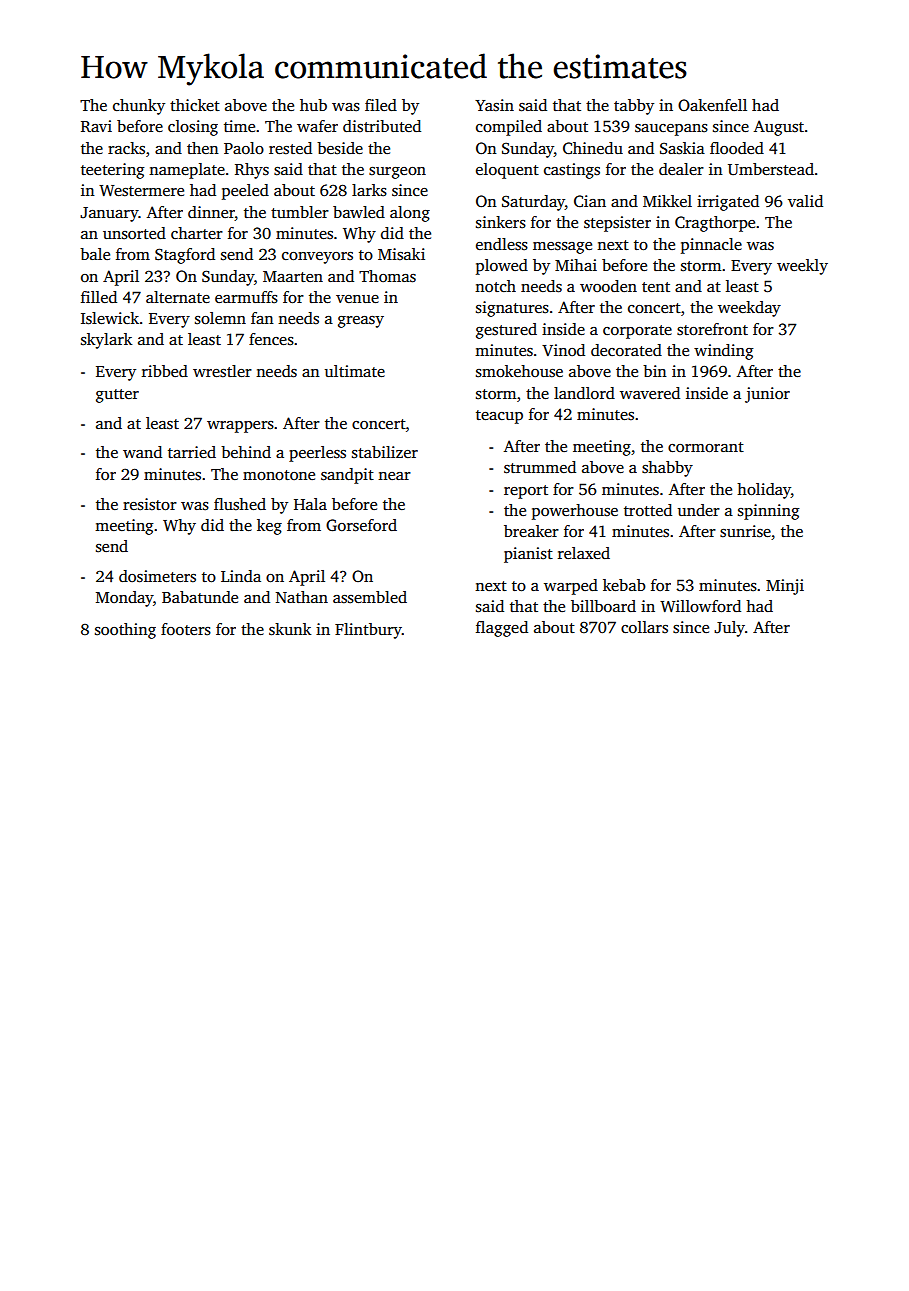  What do you see at coordinates (157, 576) in the page?
I see `dosimeters` at bounding box center [157, 576].
